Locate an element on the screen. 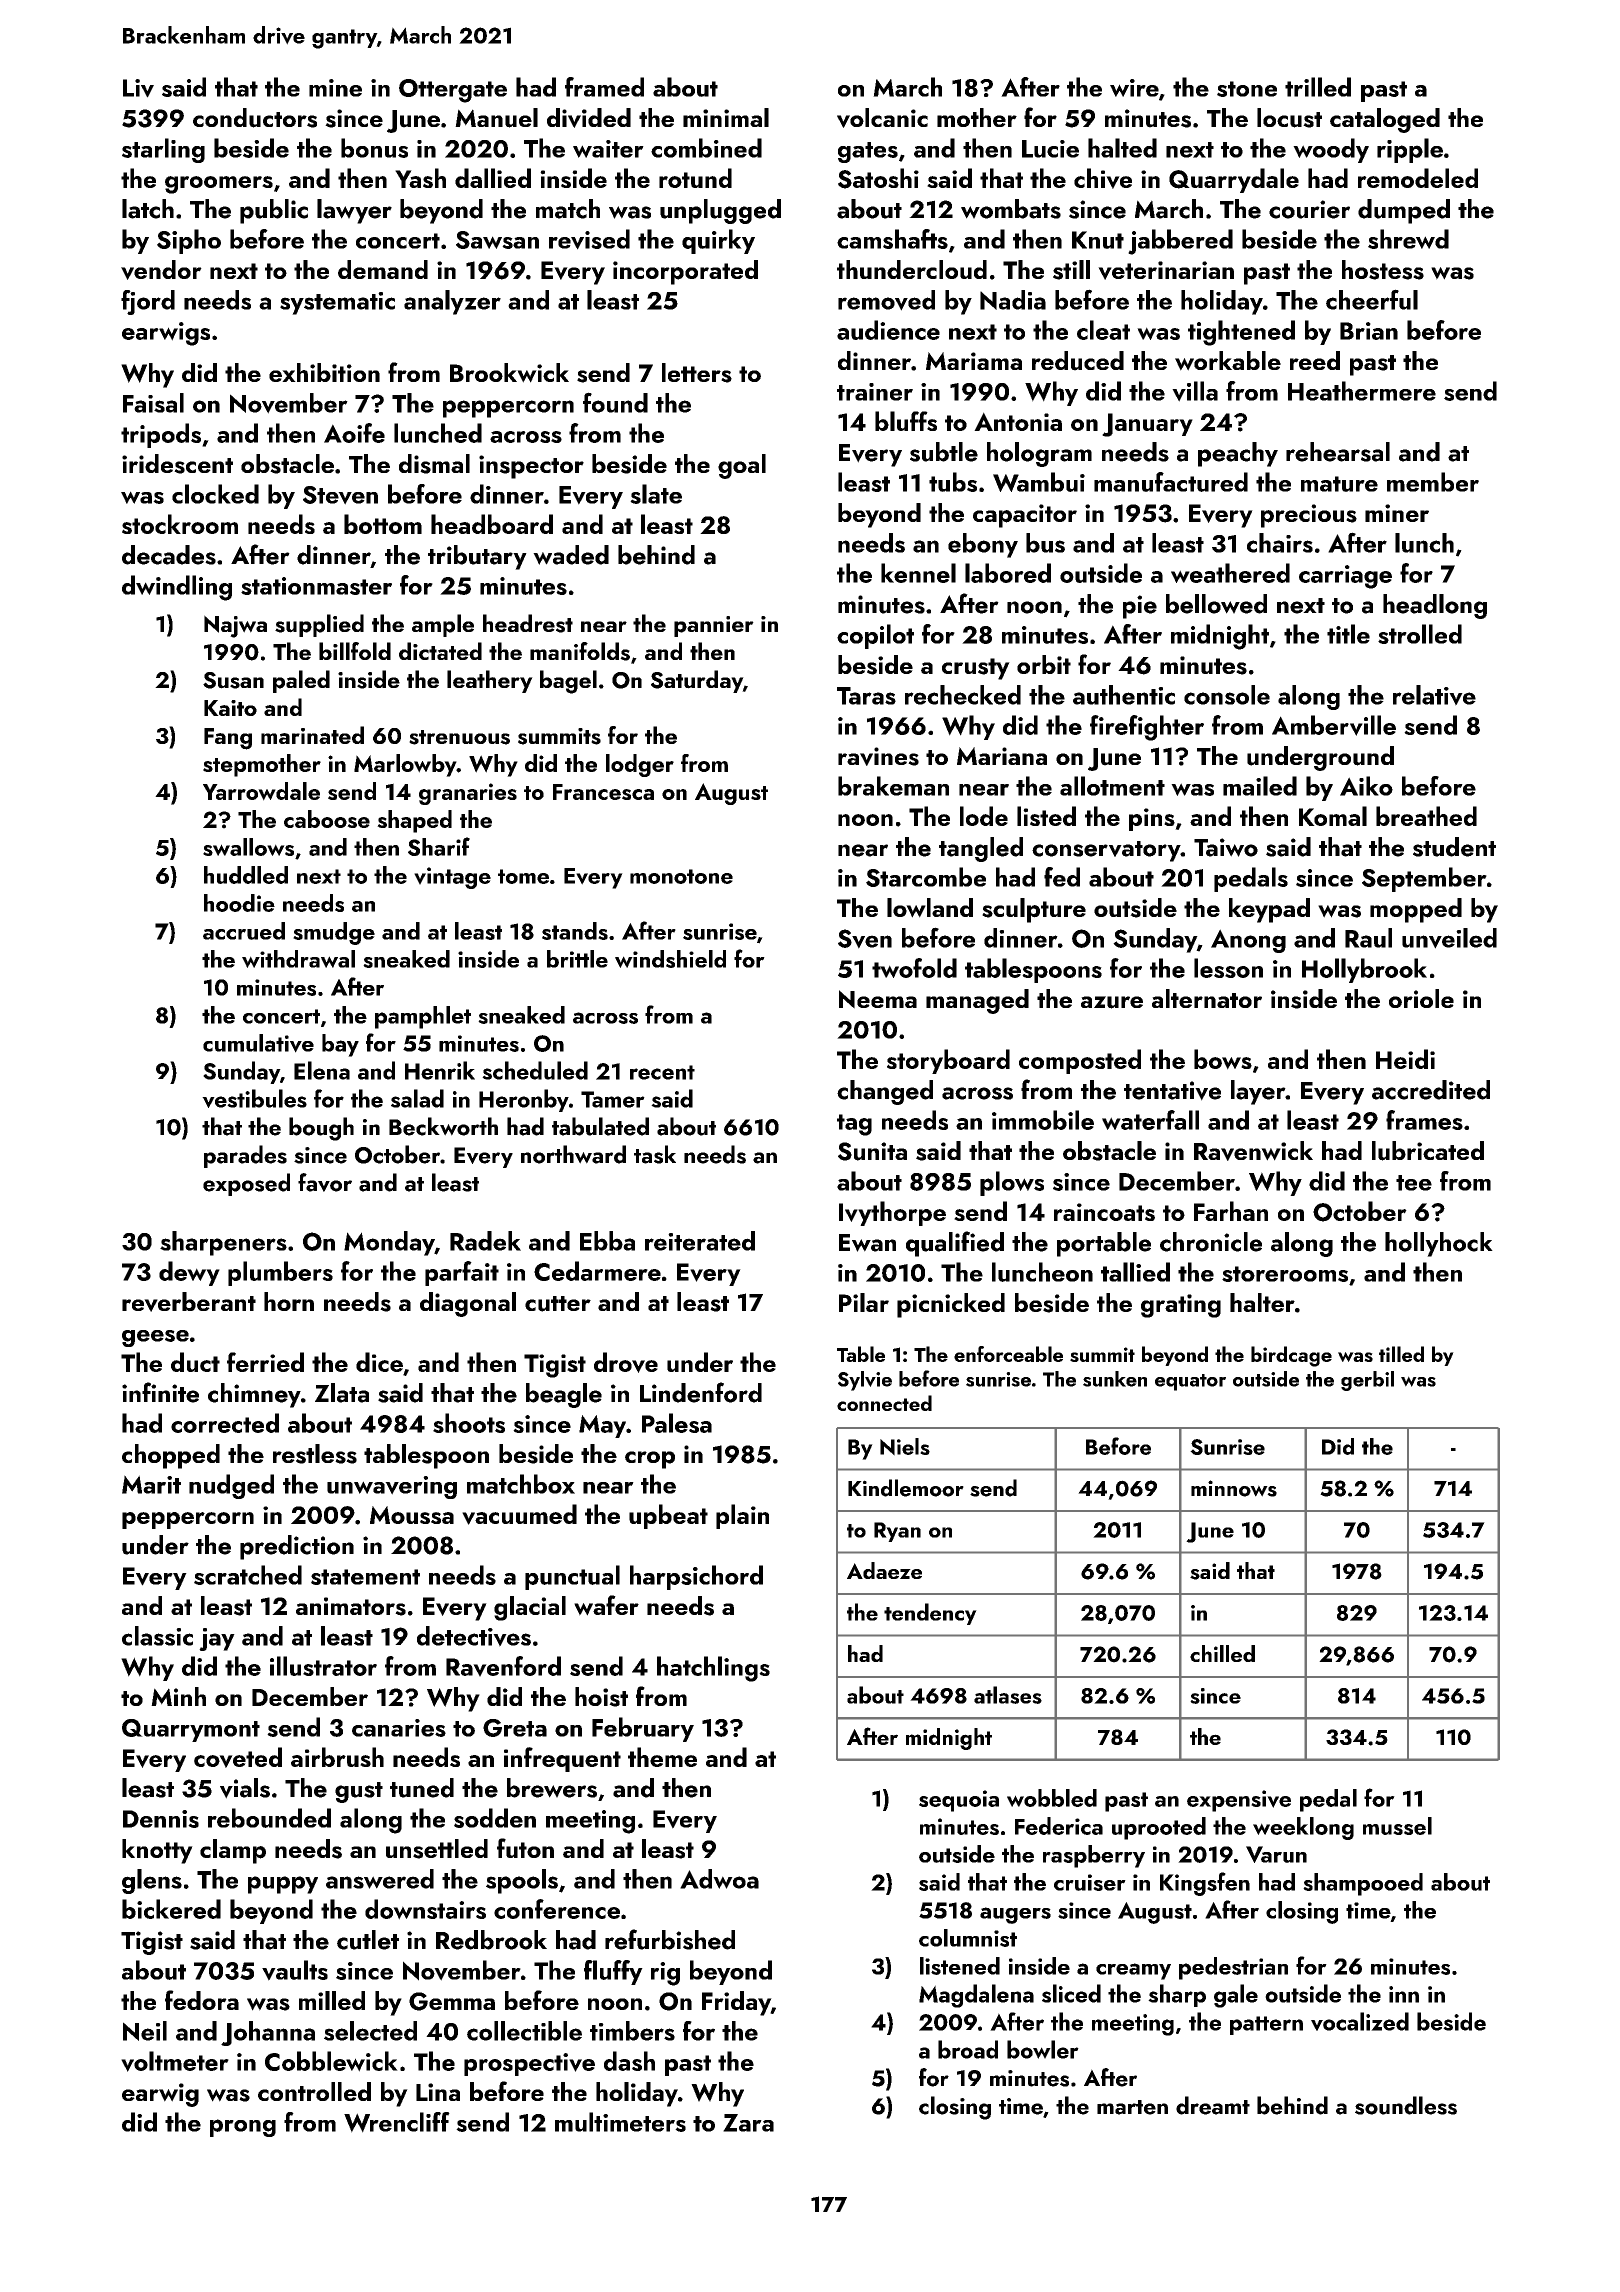 Image resolution: width=1620 pixels, height=2292 pixels. grating is located at coordinates (1181, 1306).
